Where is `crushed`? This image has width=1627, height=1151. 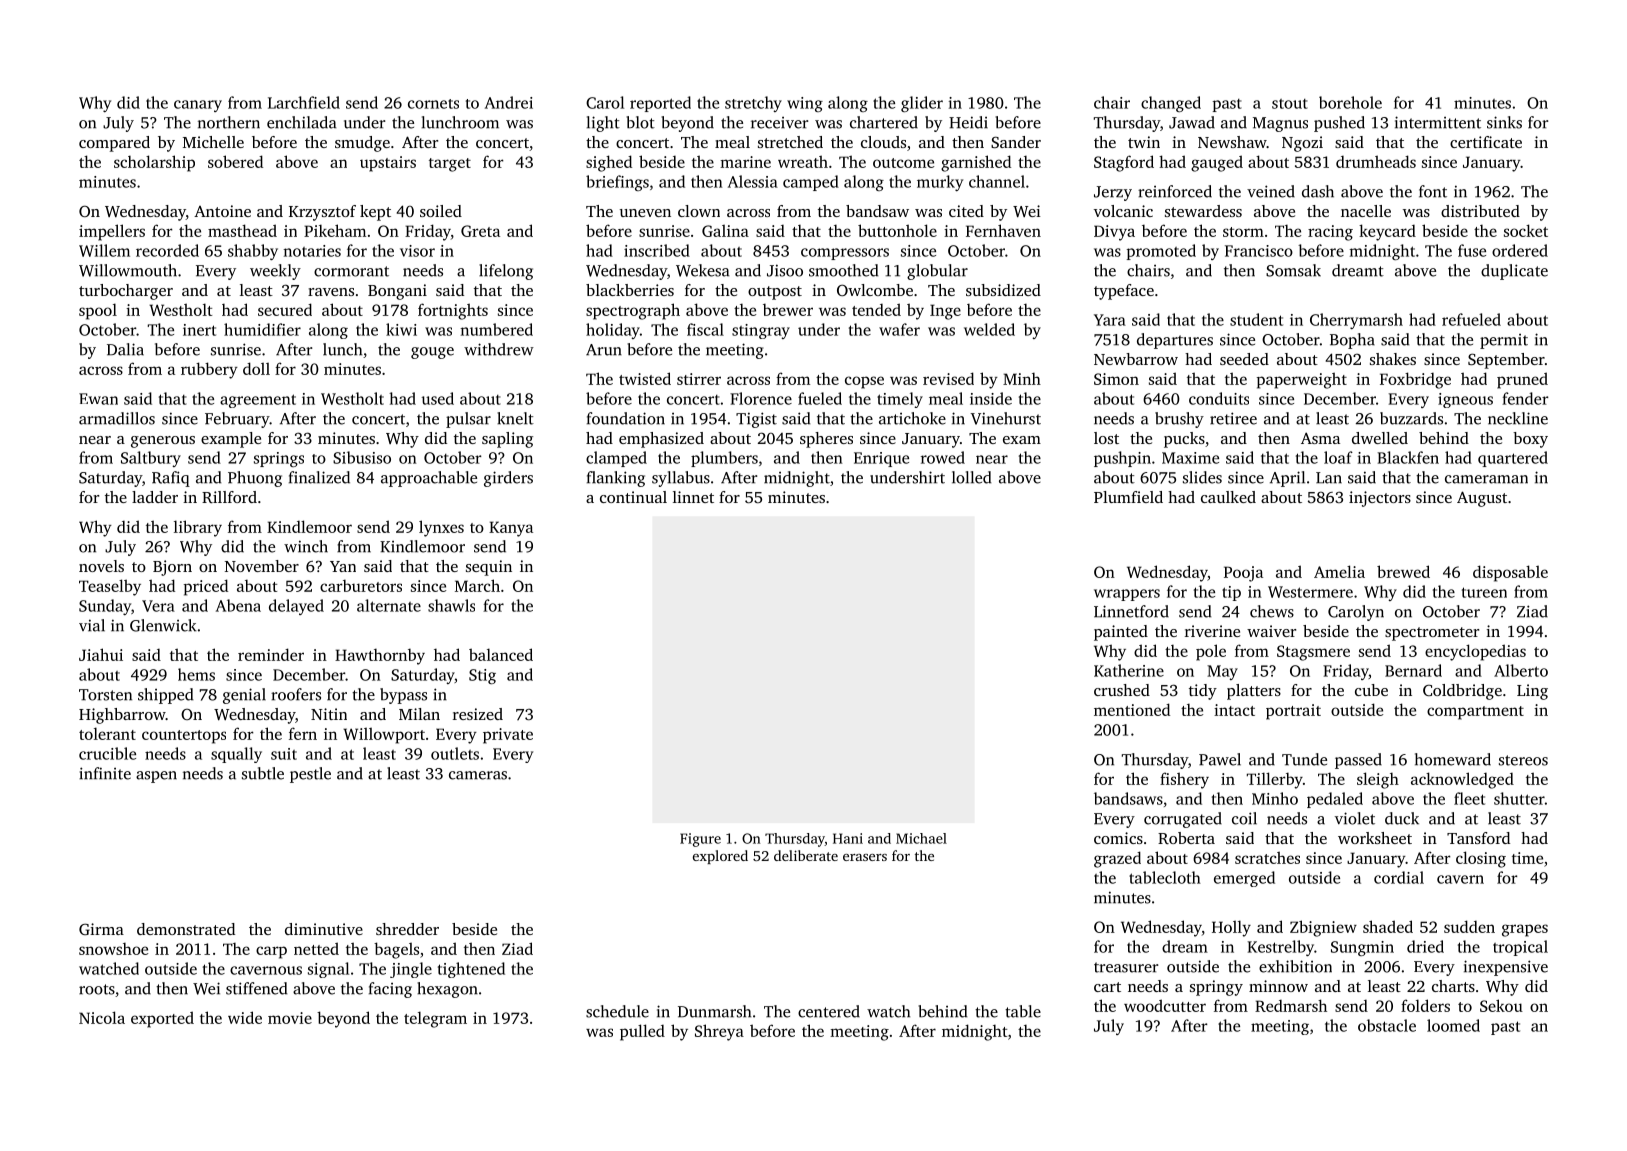
crushed is located at coordinates (1122, 690).
